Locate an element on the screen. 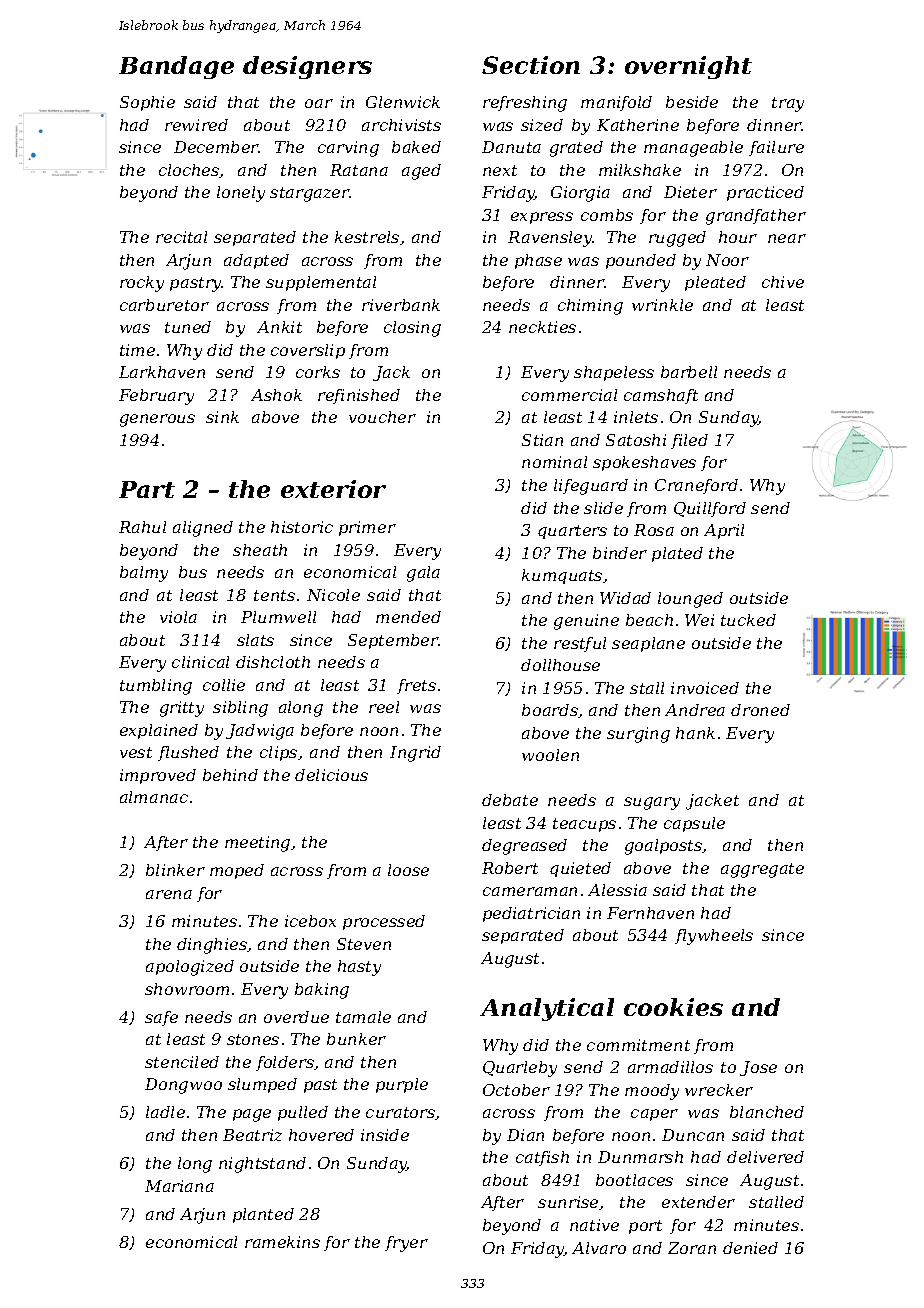 Image resolution: width=924 pixels, height=1308 pixels. Dieter is located at coordinates (690, 192).
